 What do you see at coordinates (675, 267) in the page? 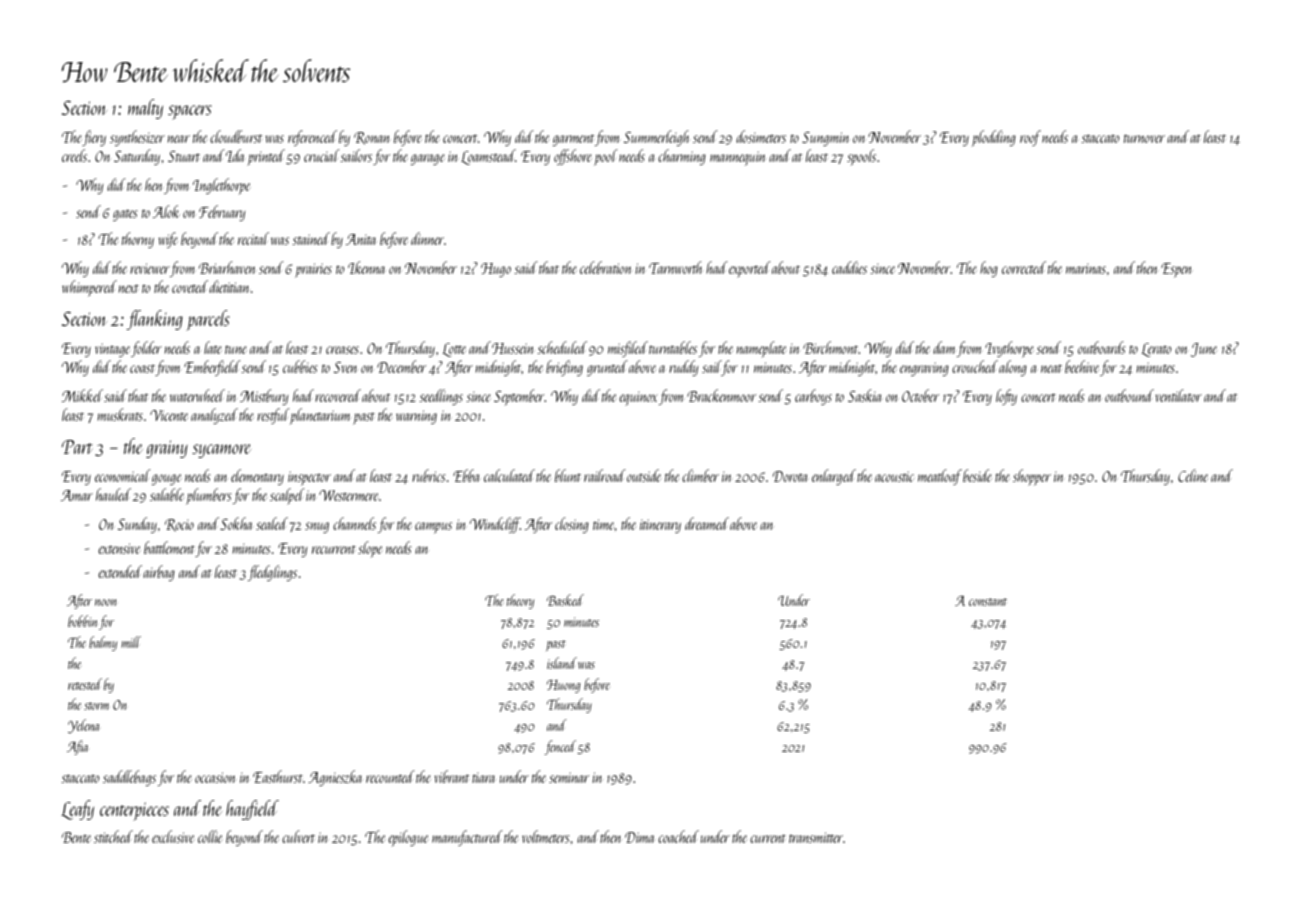
I see `Tarnworth` at bounding box center [675, 267].
